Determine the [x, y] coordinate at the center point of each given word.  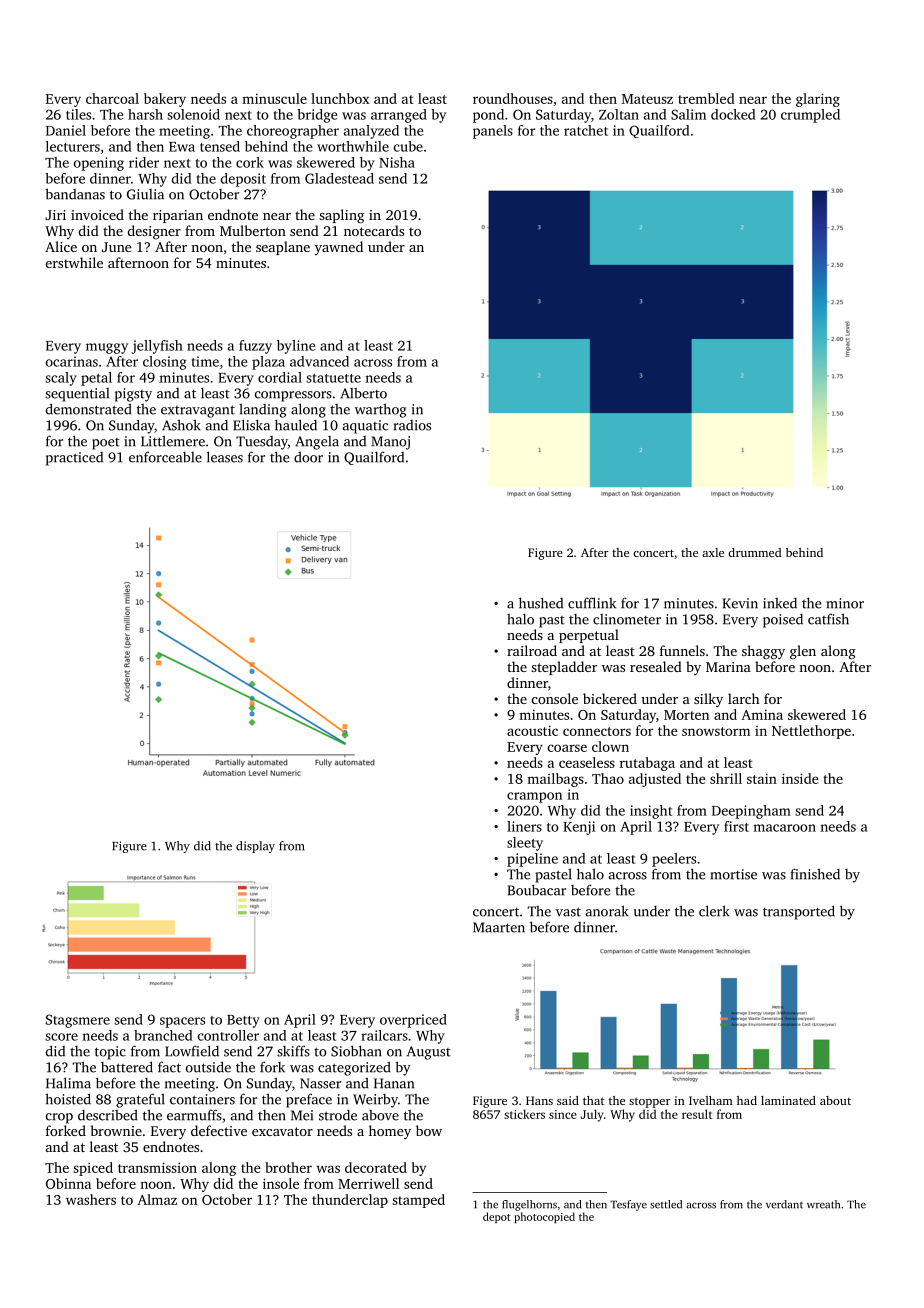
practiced [74, 459]
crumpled [810, 116]
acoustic [532, 730]
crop [59, 1118]
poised [783, 620]
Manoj [391, 443]
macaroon [785, 828]
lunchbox [340, 98]
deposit [243, 180]
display [255, 847]
